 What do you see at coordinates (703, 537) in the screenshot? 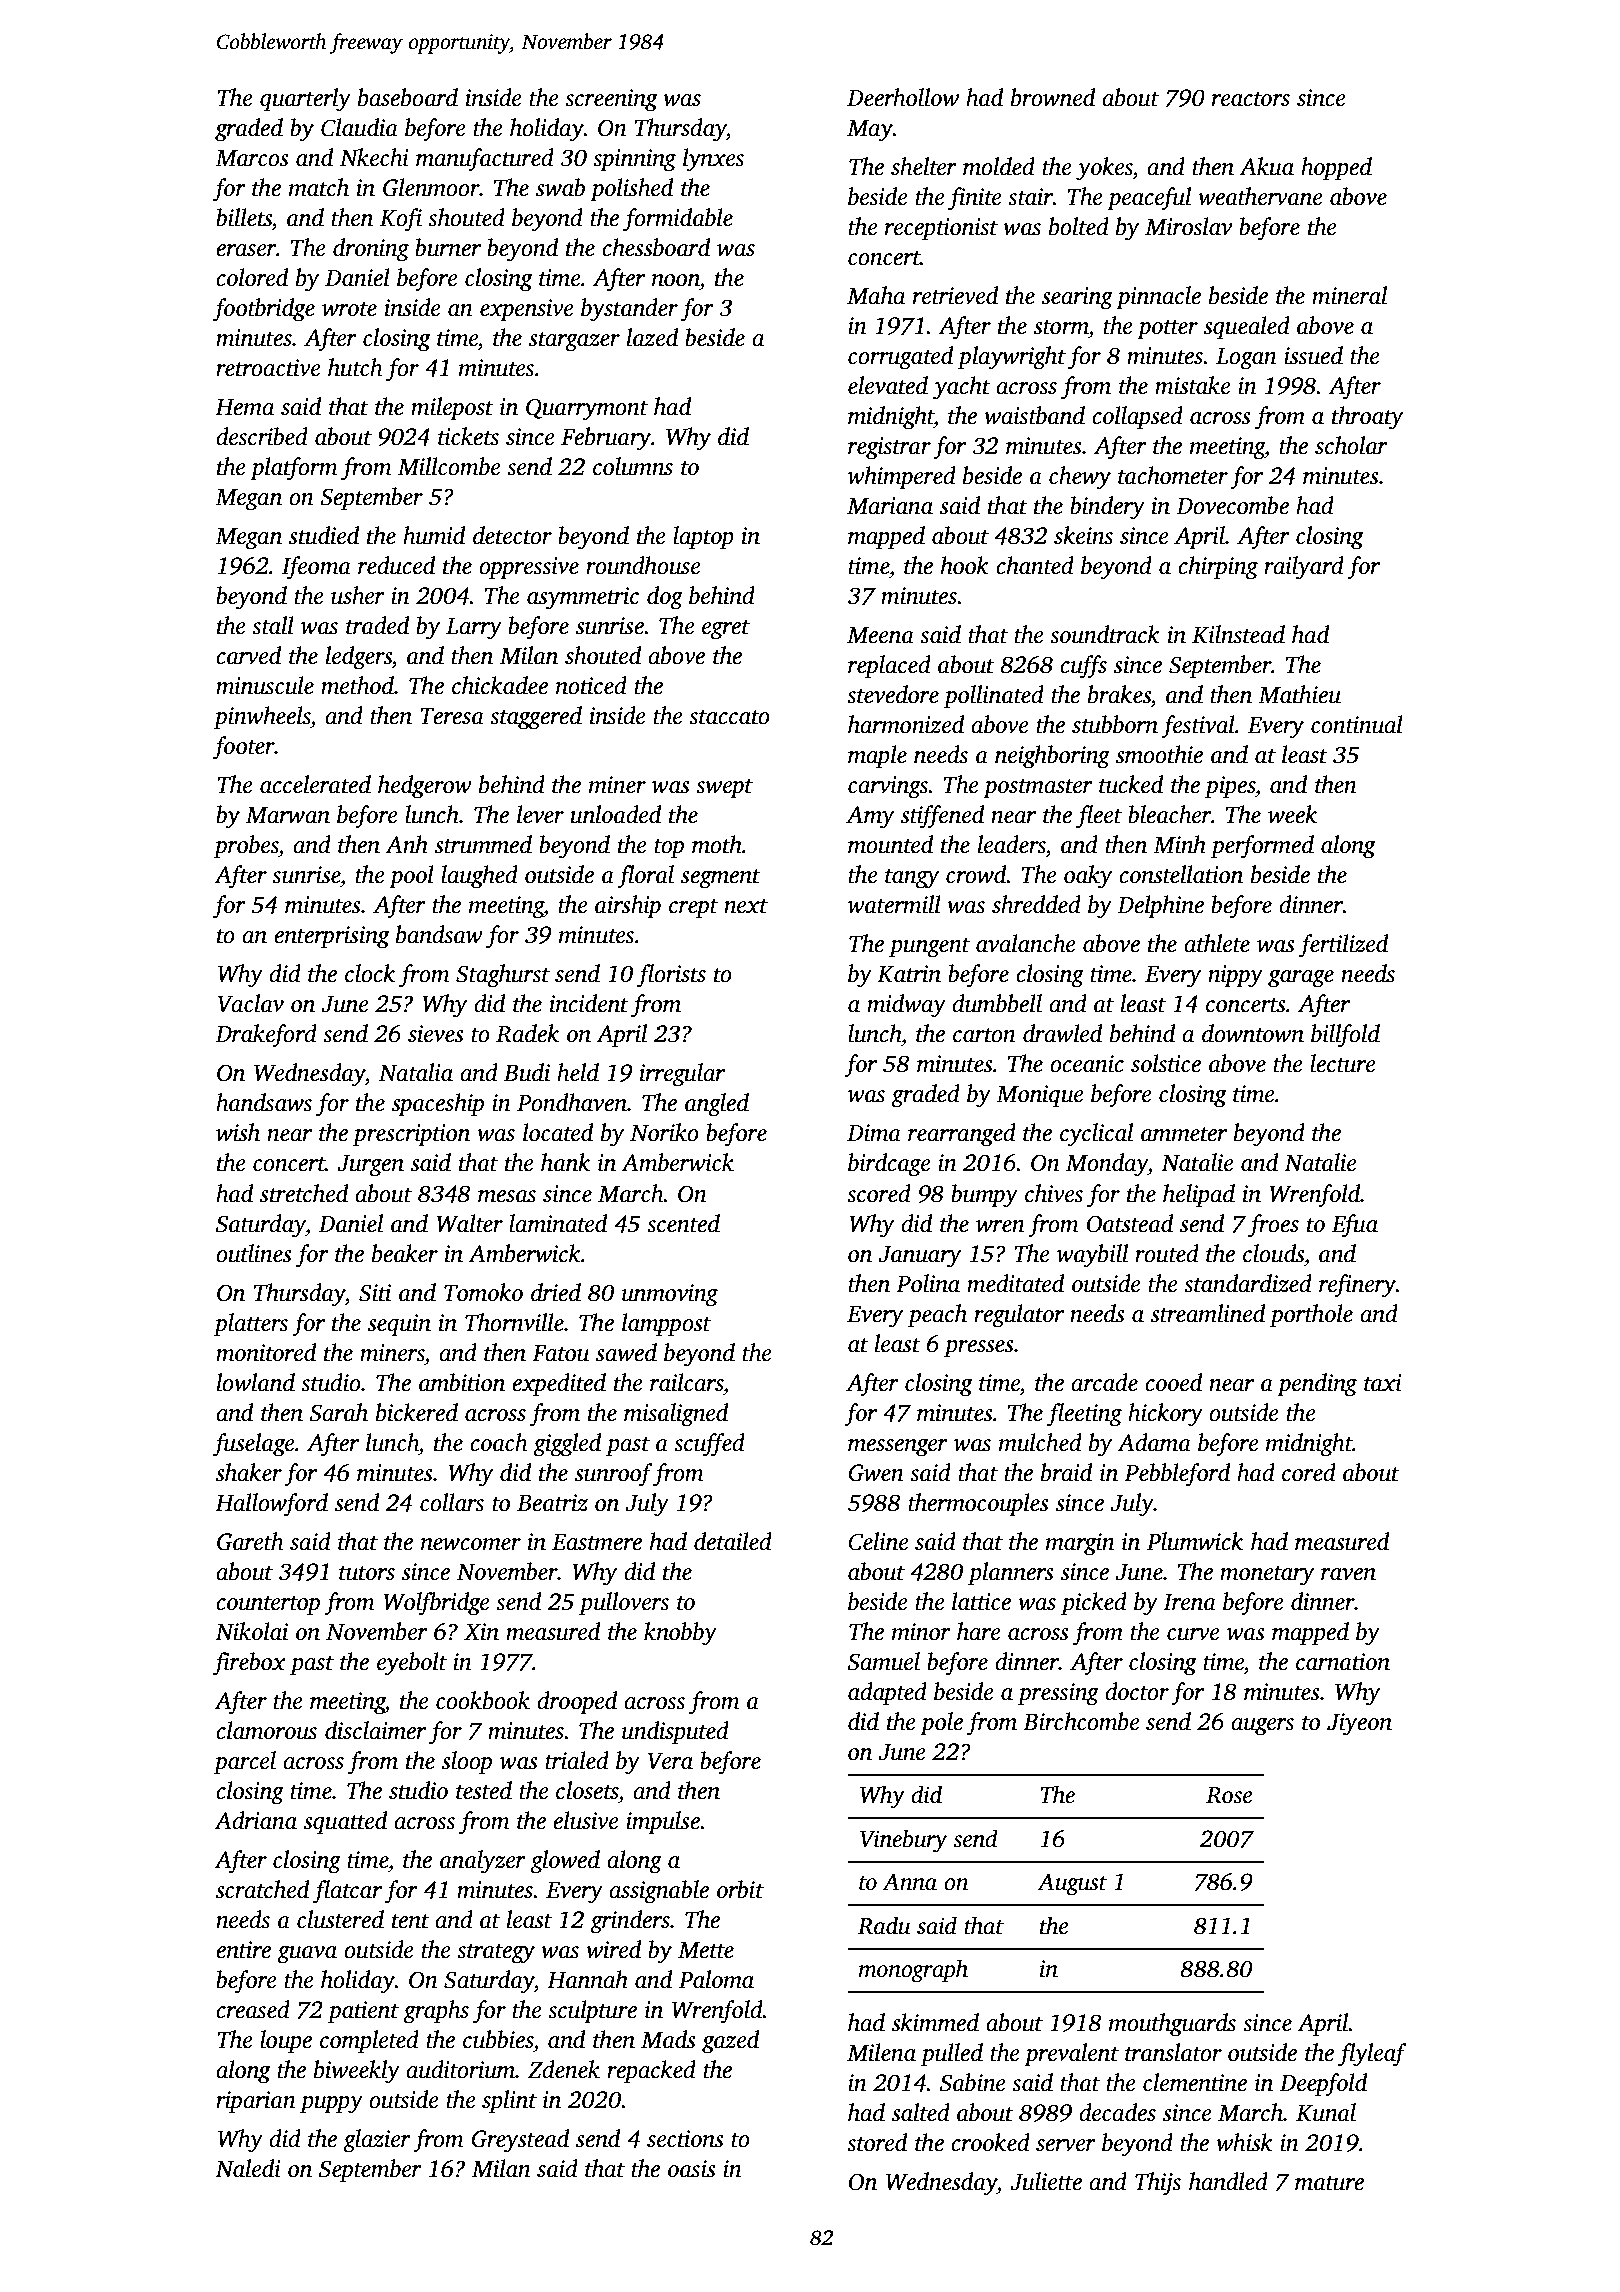
I see `laptop` at bounding box center [703, 537].
